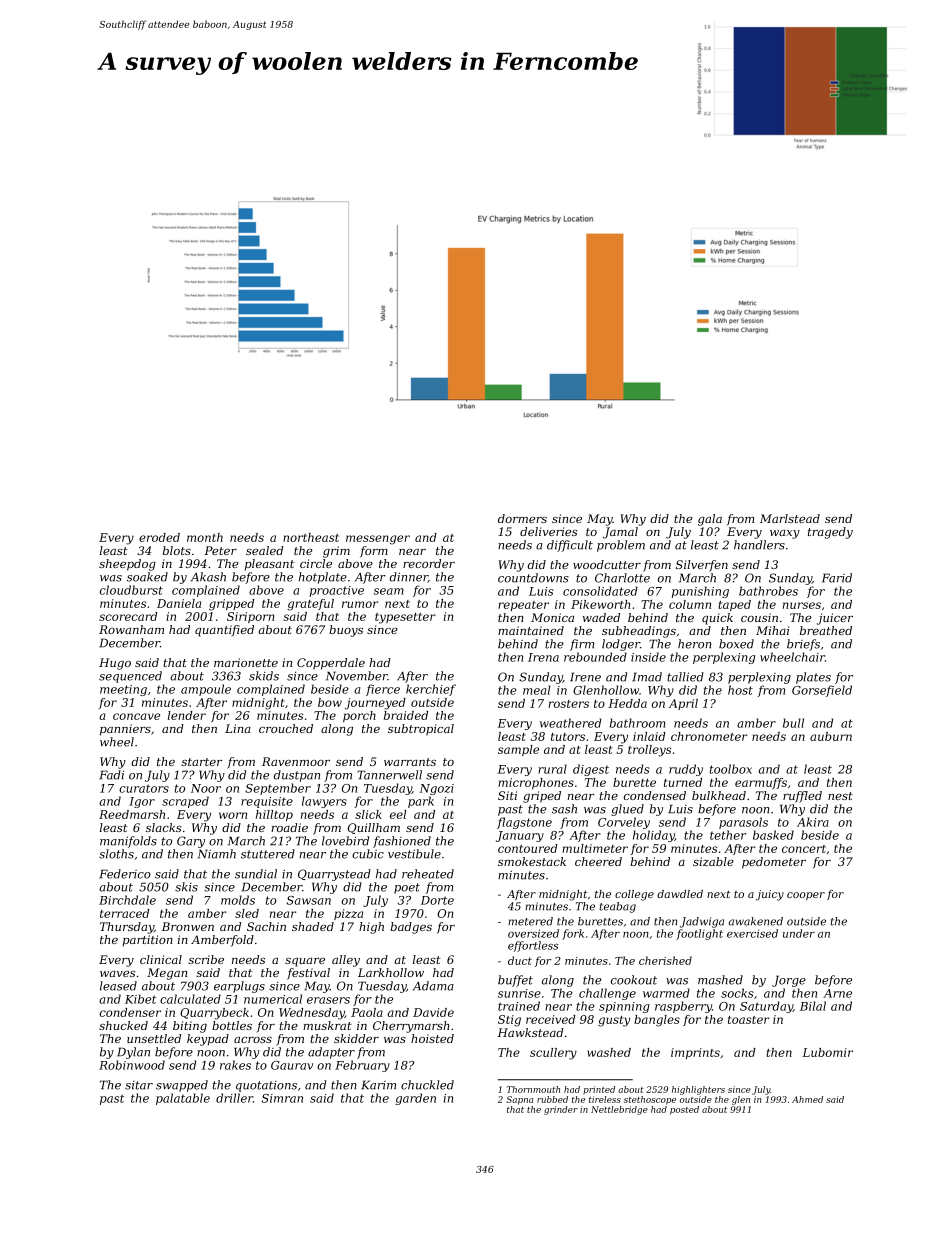  Describe the element at coordinates (334, 875) in the document. I see `Quarrystead` at that location.
